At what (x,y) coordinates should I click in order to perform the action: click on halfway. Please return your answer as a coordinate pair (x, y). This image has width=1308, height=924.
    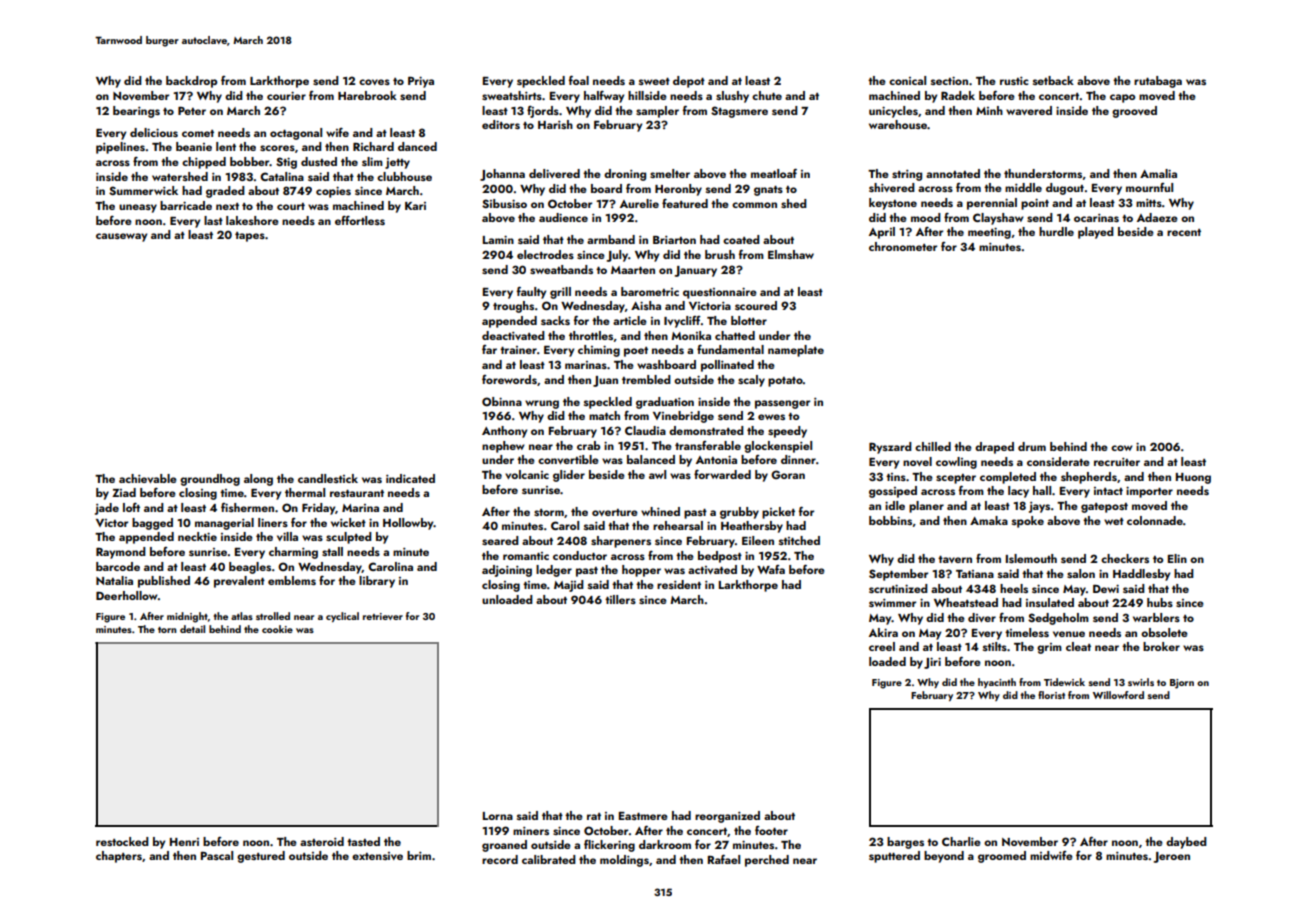
    Looking at the image, I should click on (604, 97).
